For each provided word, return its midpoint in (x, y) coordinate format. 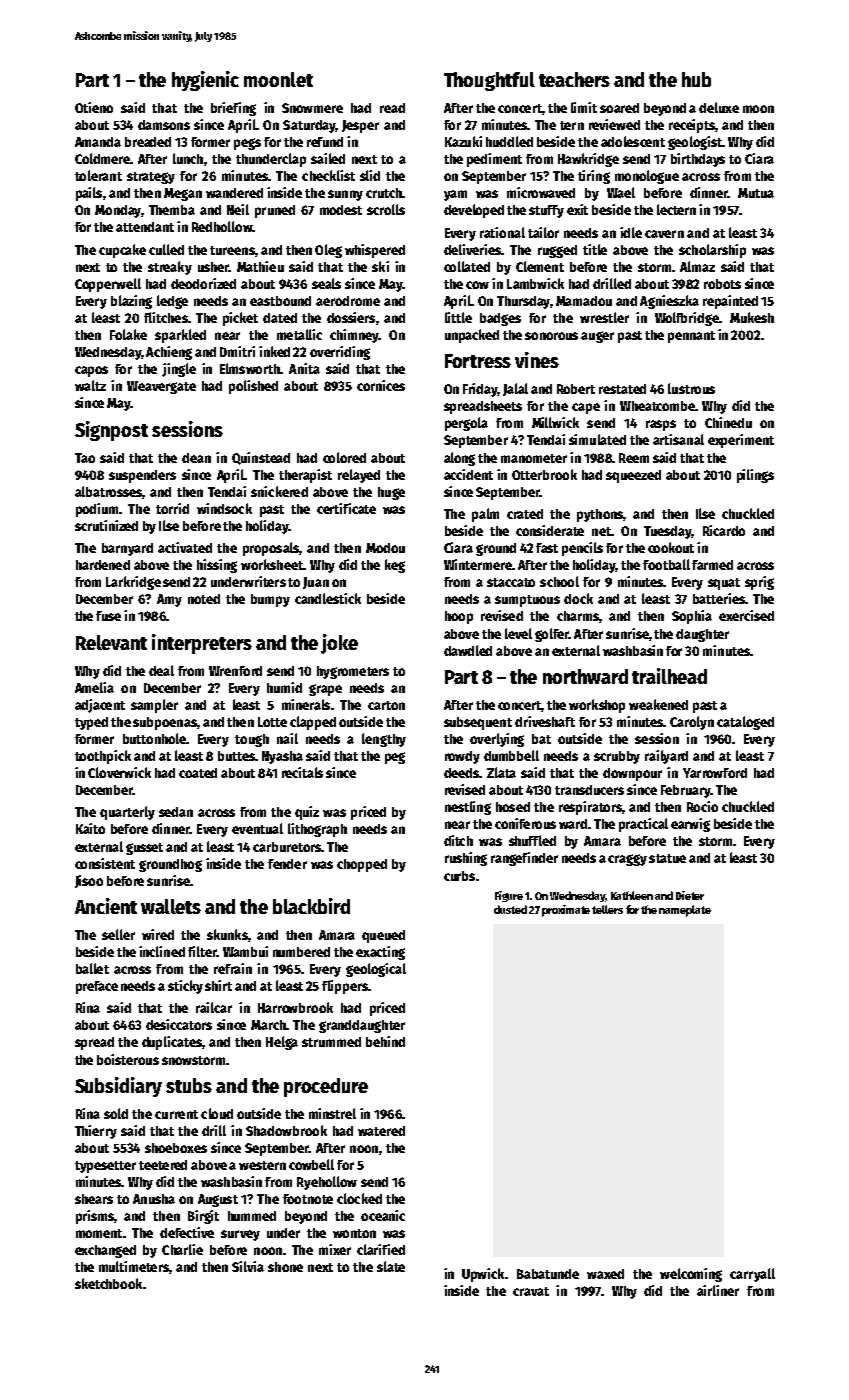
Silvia (248, 1266)
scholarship (712, 251)
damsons (164, 125)
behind (385, 1041)
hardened (103, 565)
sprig (759, 583)
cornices (381, 385)
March (268, 1025)
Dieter (690, 895)
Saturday (309, 126)
